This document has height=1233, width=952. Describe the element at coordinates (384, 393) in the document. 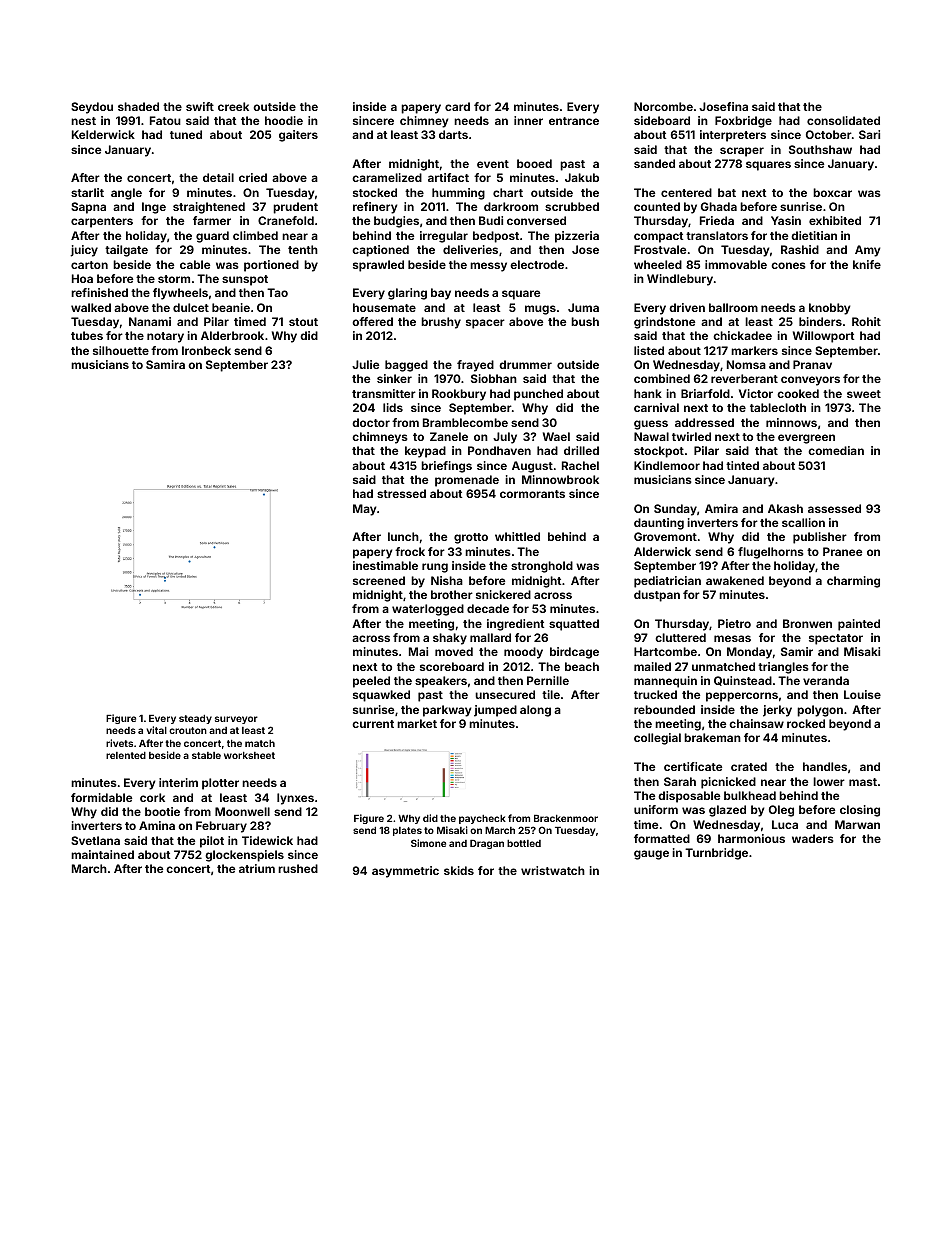

I see `transmitter` at that location.
